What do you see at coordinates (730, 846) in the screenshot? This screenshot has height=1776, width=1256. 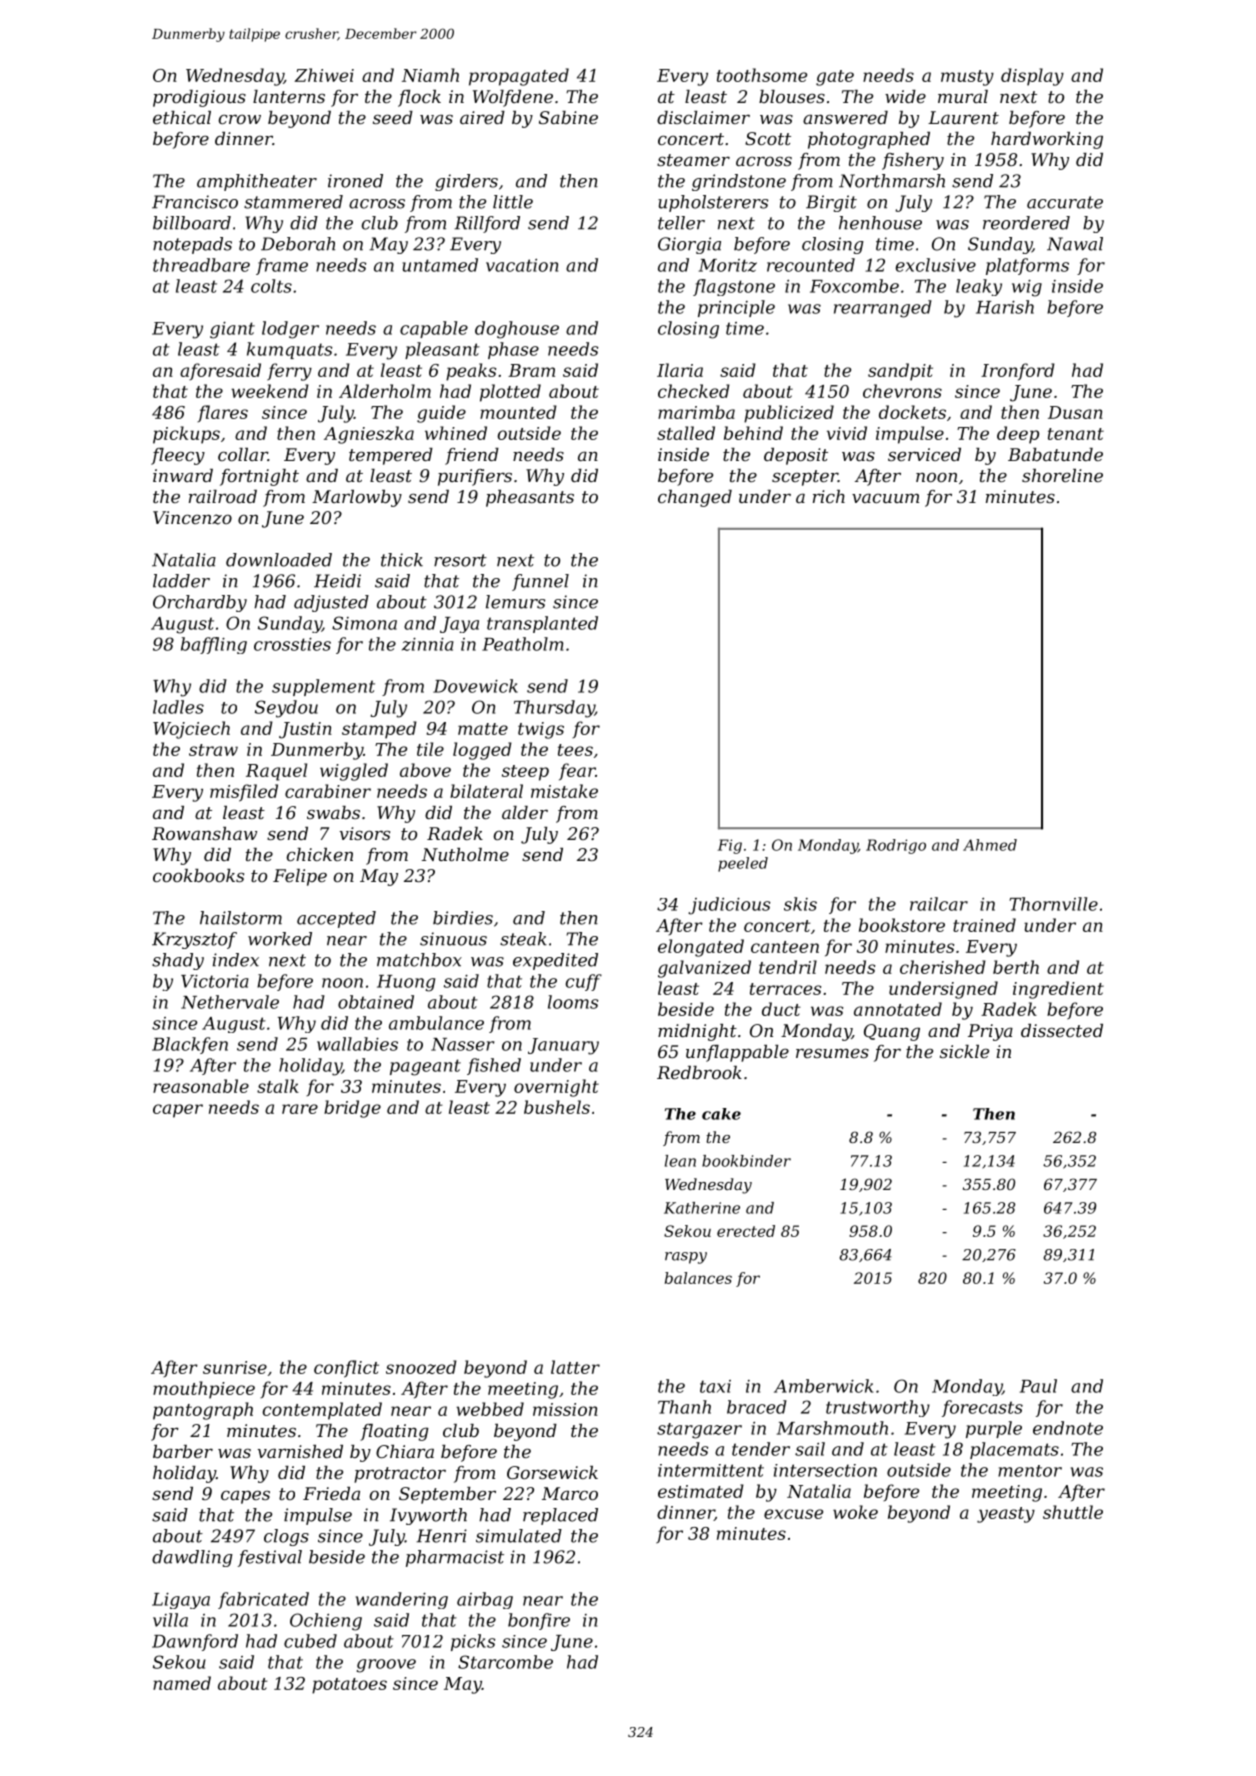 I see `Fig` at bounding box center [730, 846].
